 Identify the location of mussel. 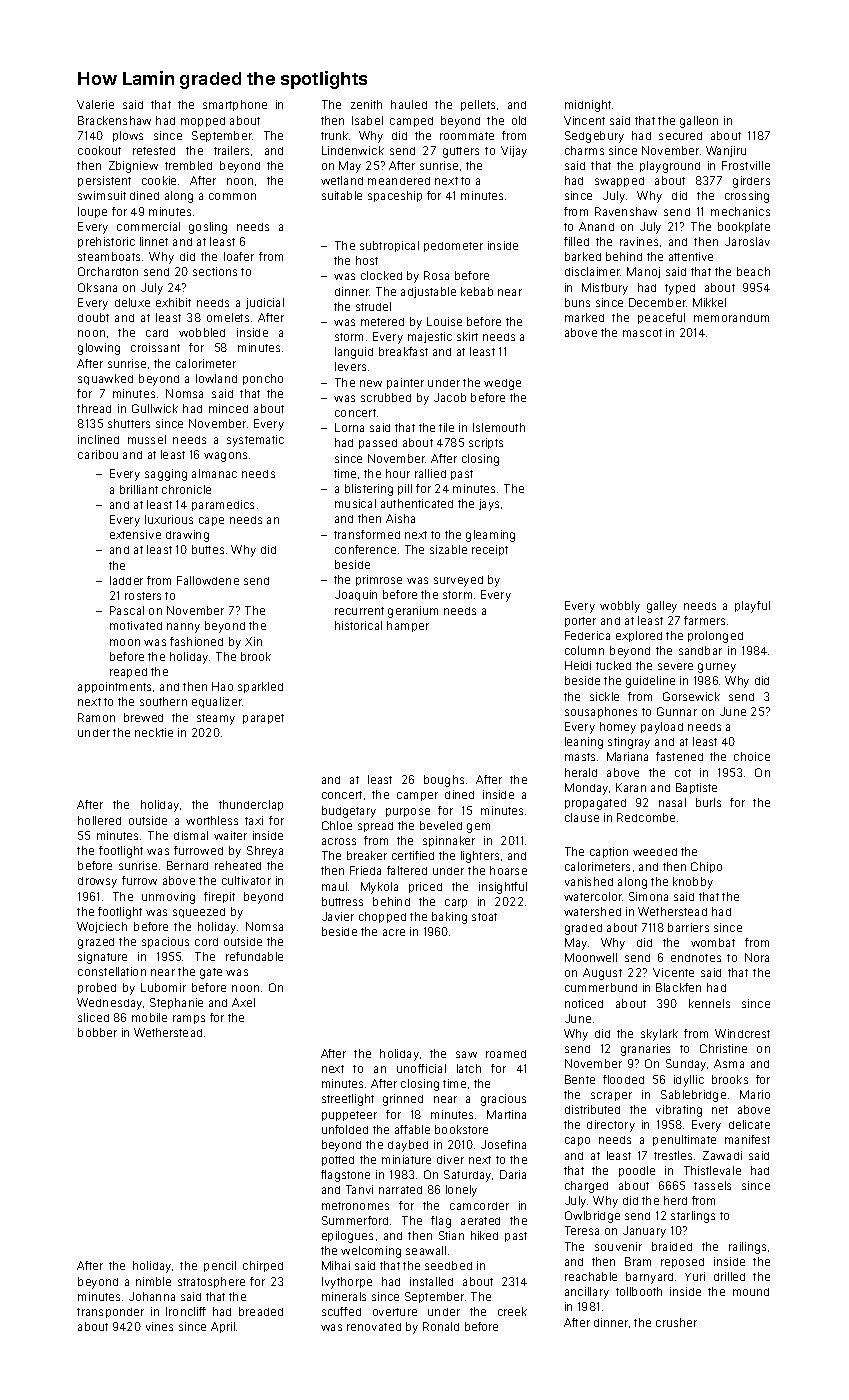
(147, 439).
